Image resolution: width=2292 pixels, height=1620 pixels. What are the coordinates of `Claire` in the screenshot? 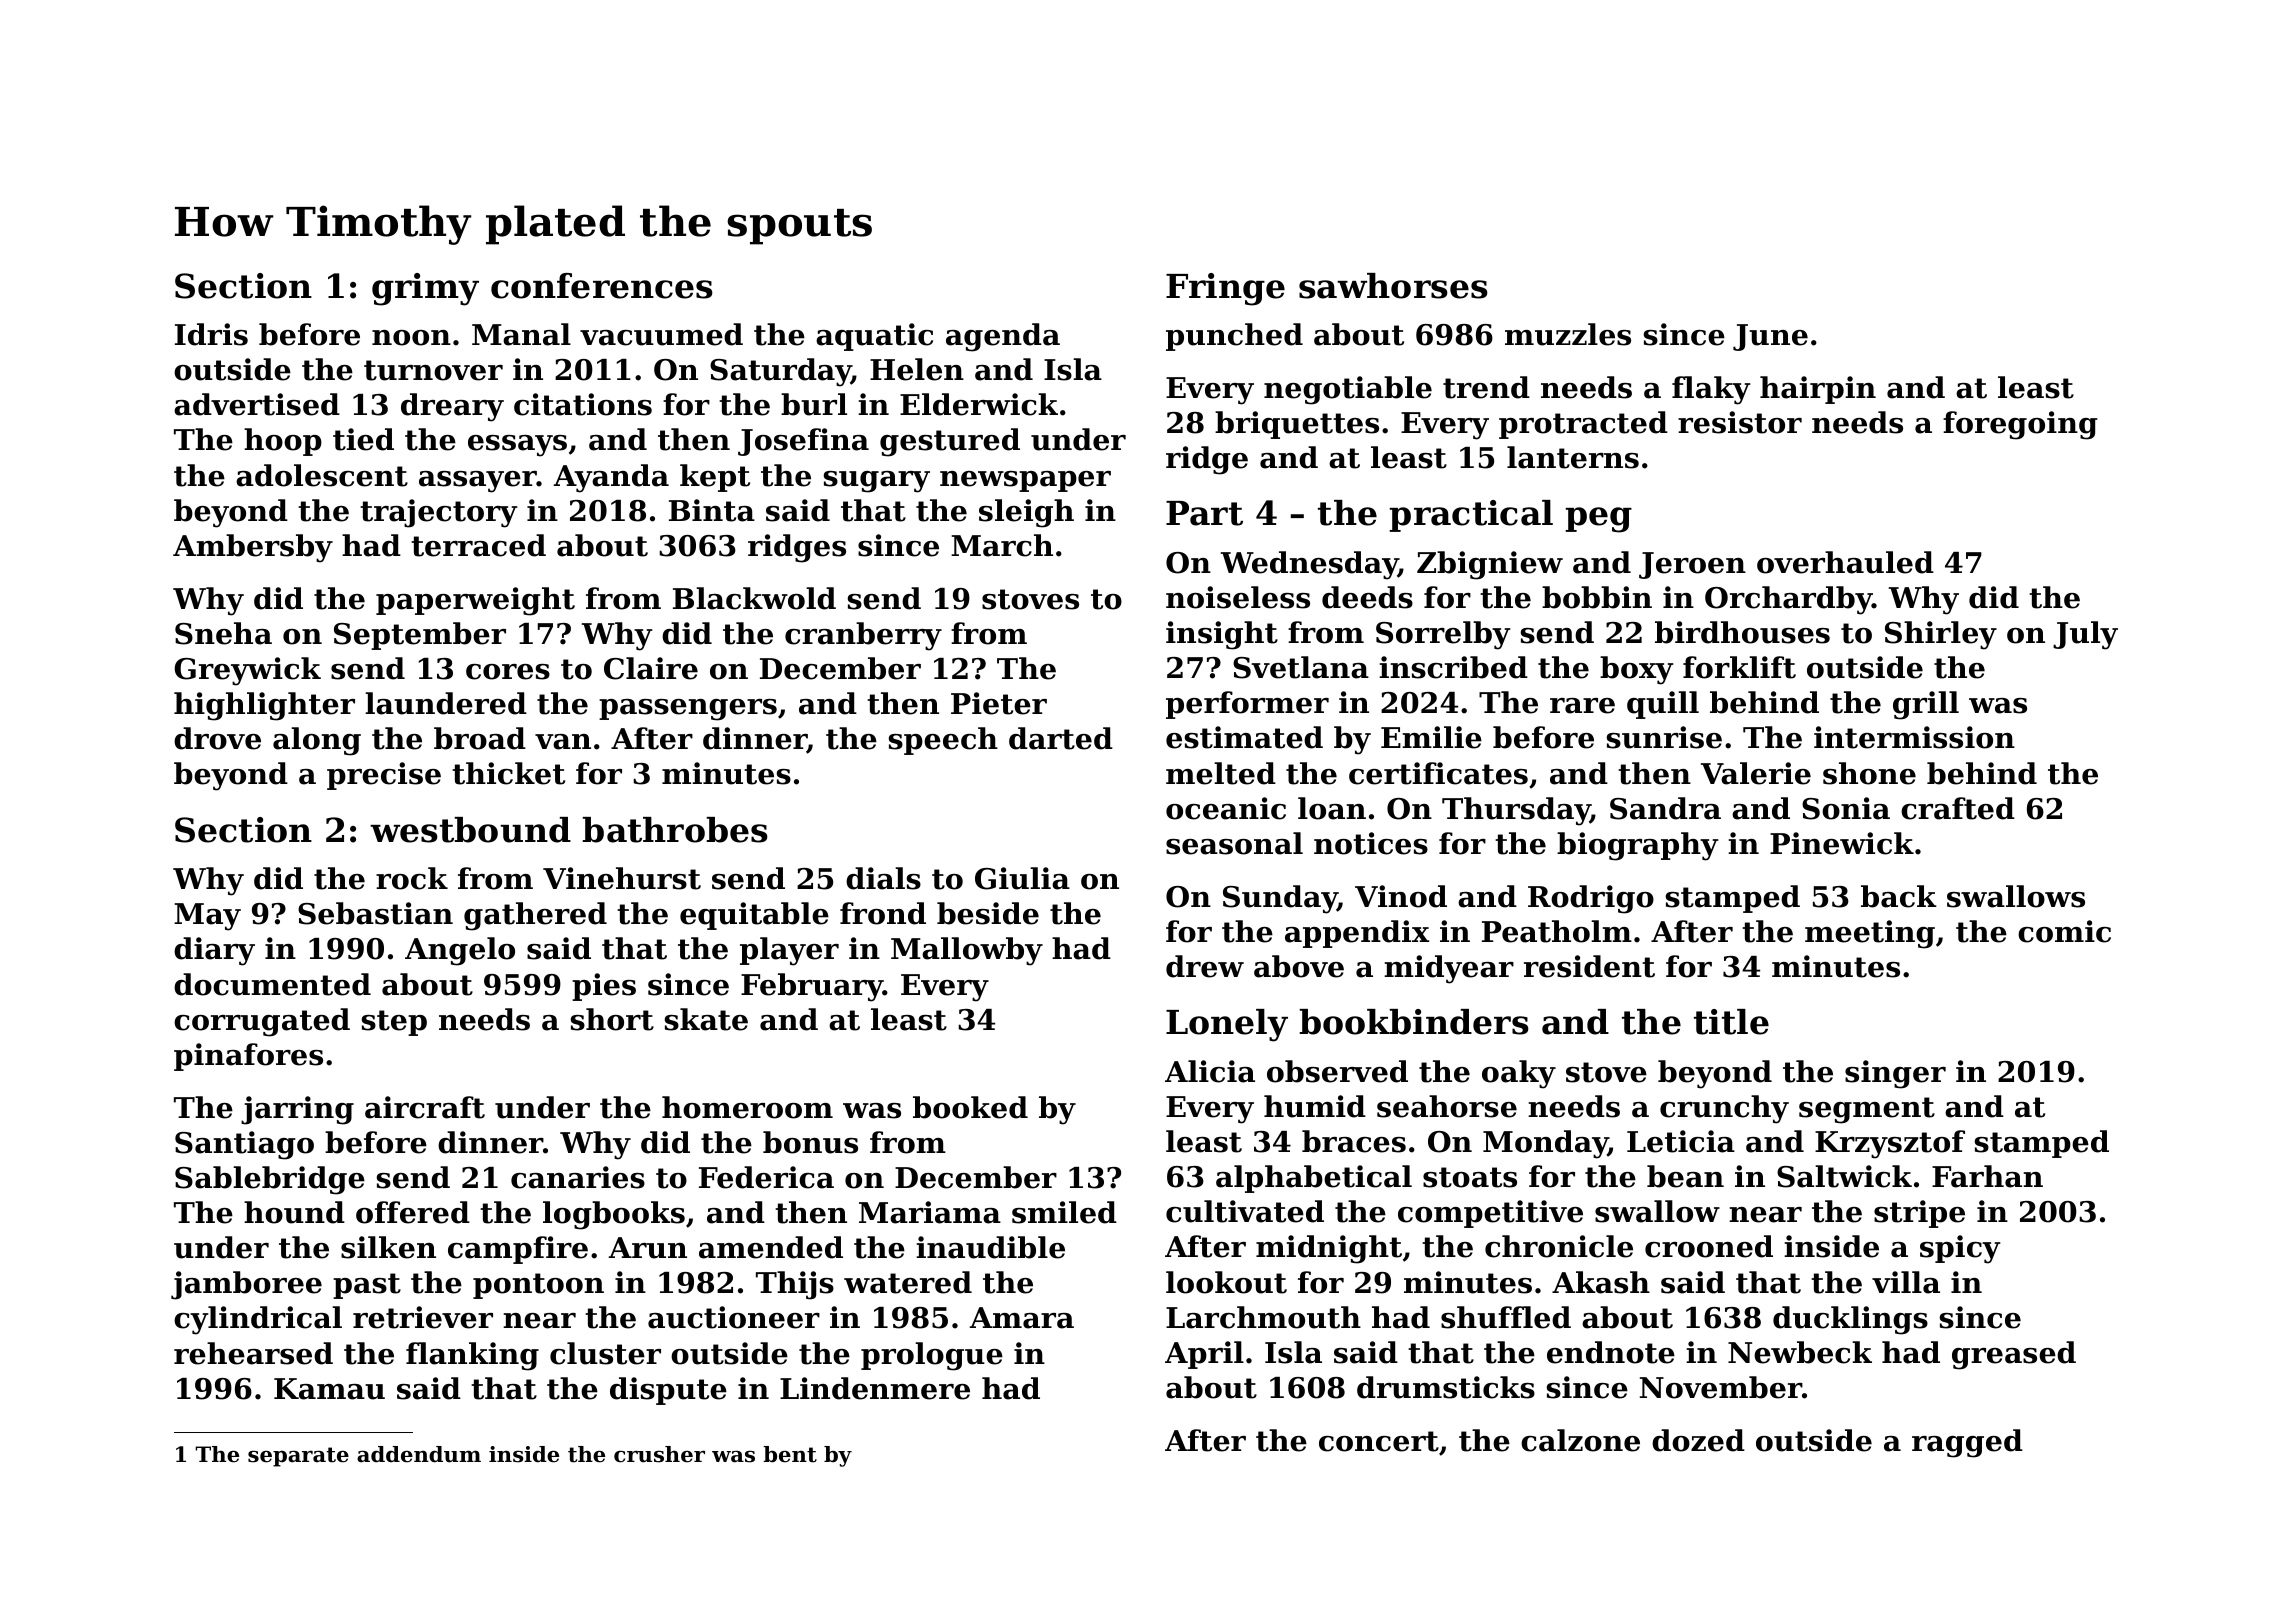 It's located at (651, 668).
